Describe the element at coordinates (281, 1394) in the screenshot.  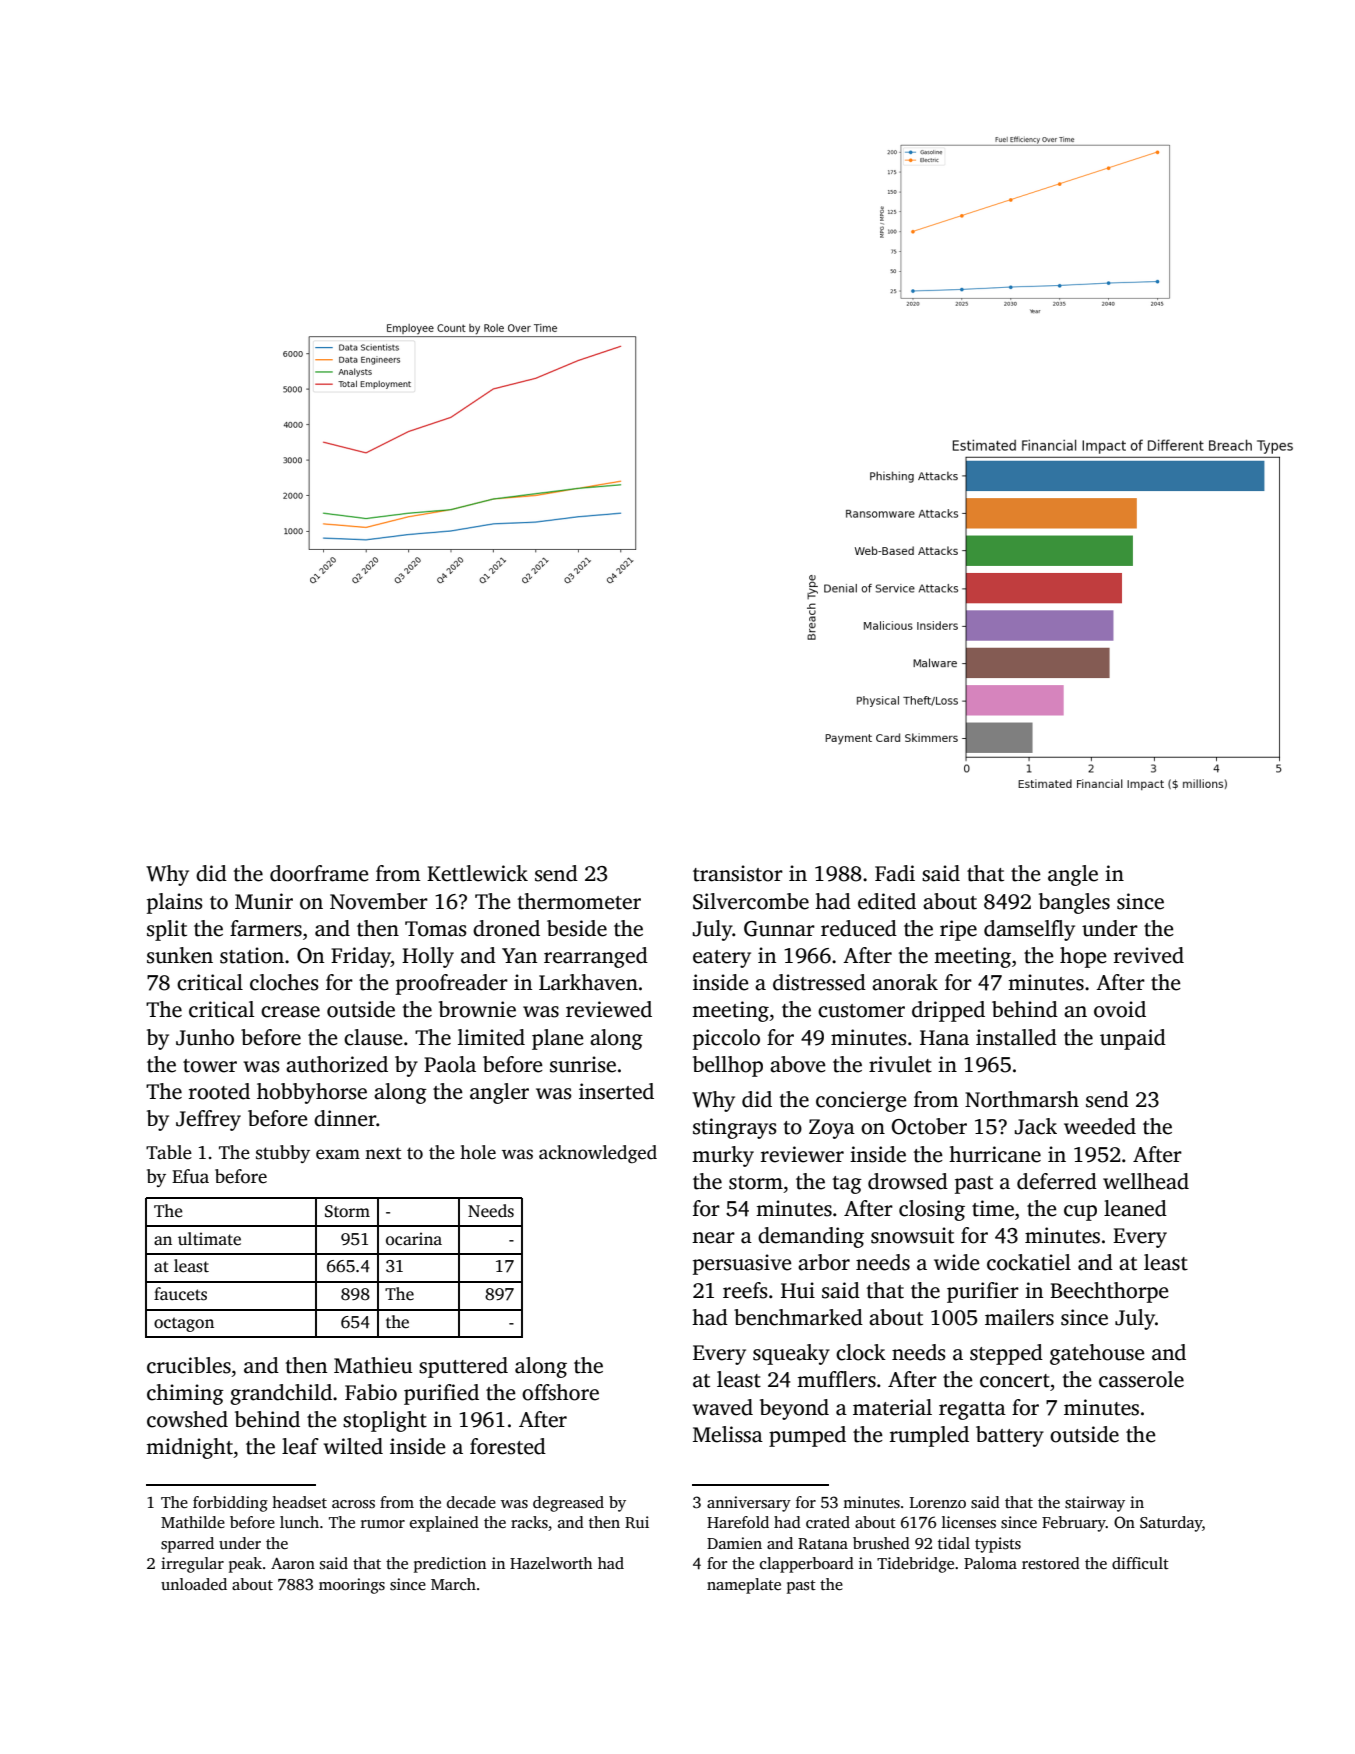
I see `grandchild` at that location.
